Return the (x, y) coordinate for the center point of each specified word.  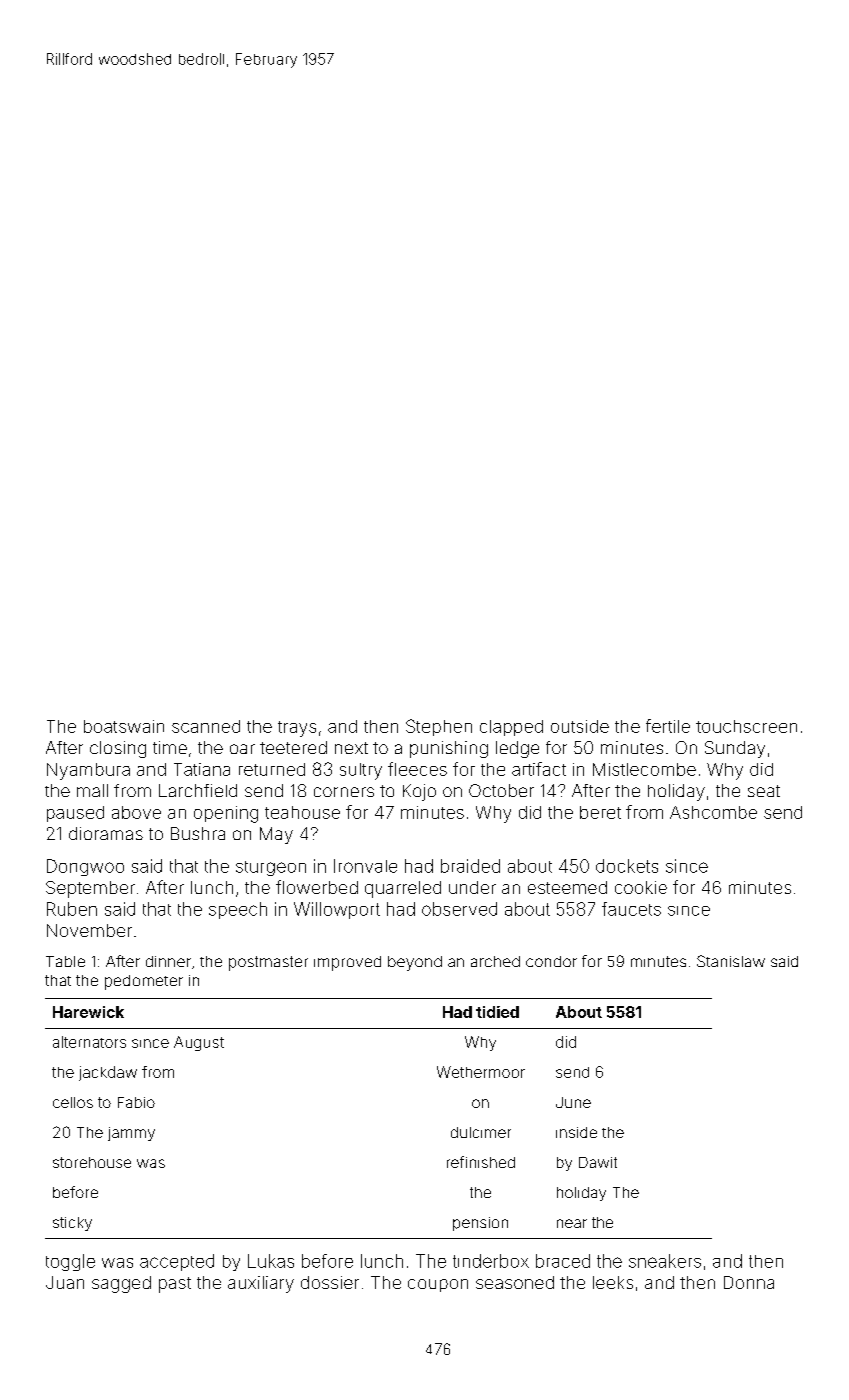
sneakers (665, 1261)
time (170, 747)
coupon (438, 1285)
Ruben (72, 909)
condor (551, 961)
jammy (131, 1134)
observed (459, 909)
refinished (481, 1162)
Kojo (419, 792)
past (175, 1285)
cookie (641, 887)
